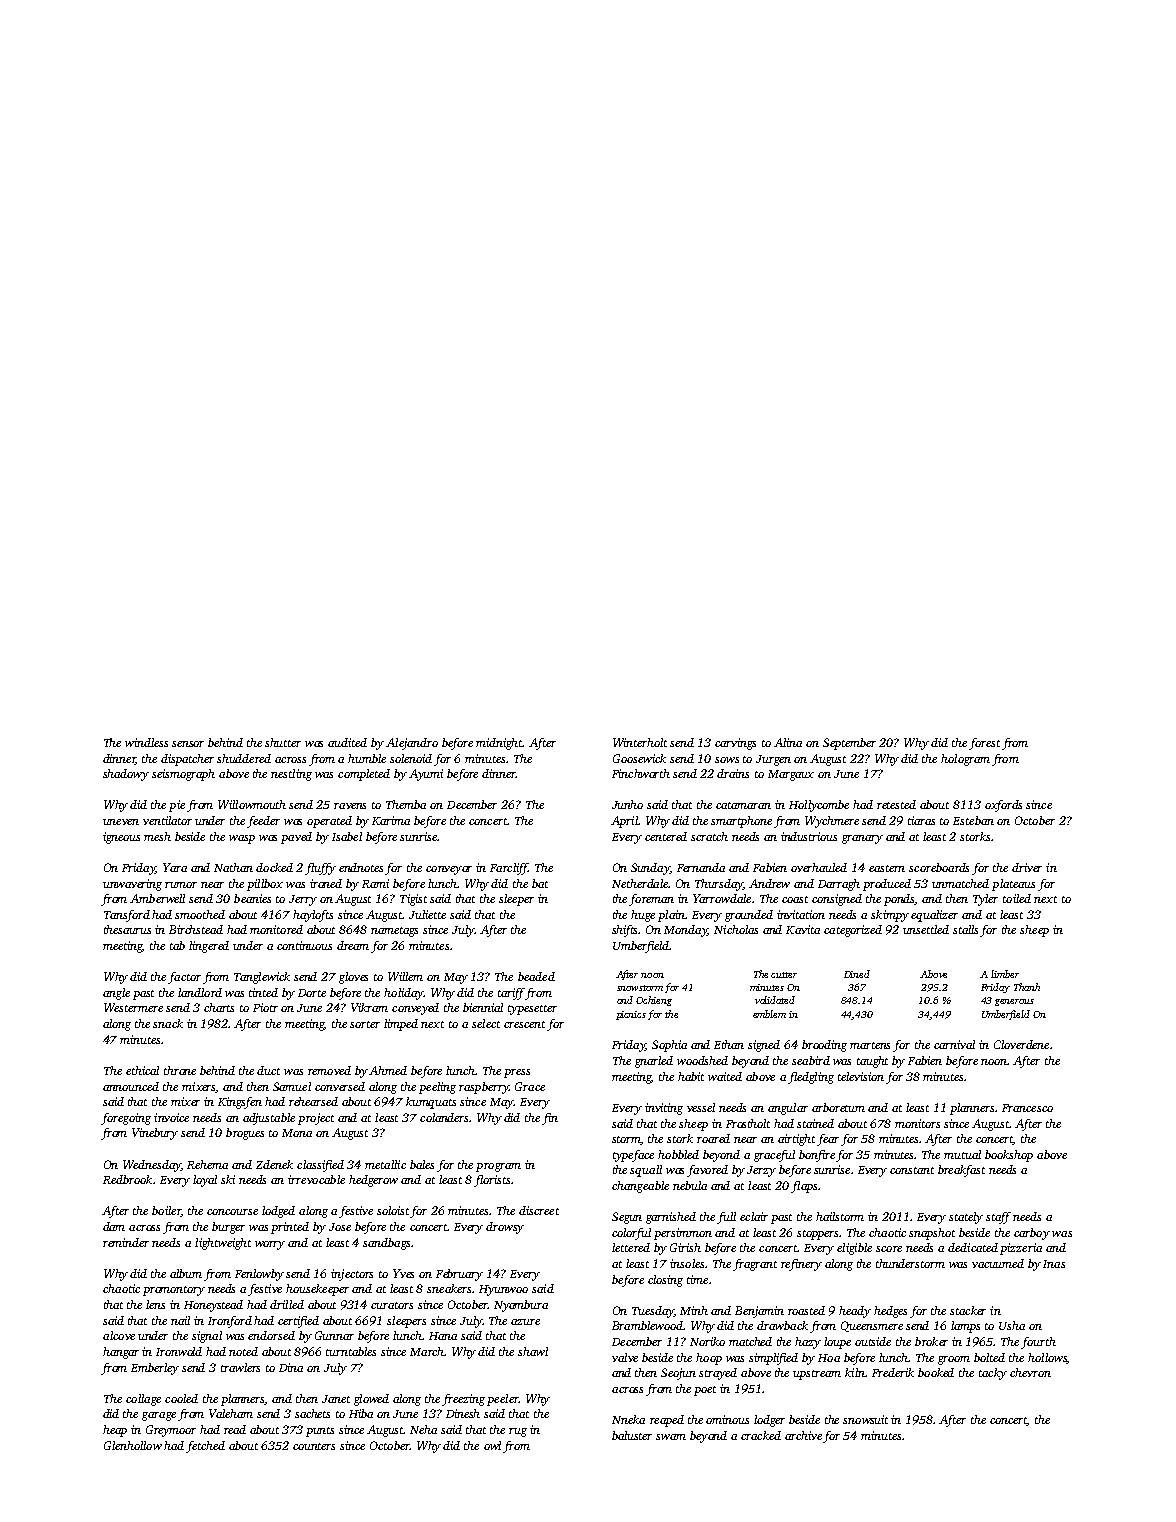 The width and height of the screenshot is (1176, 1522). What do you see at coordinates (806, 1310) in the screenshot?
I see `roasted` at bounding box center [806, 1310].
